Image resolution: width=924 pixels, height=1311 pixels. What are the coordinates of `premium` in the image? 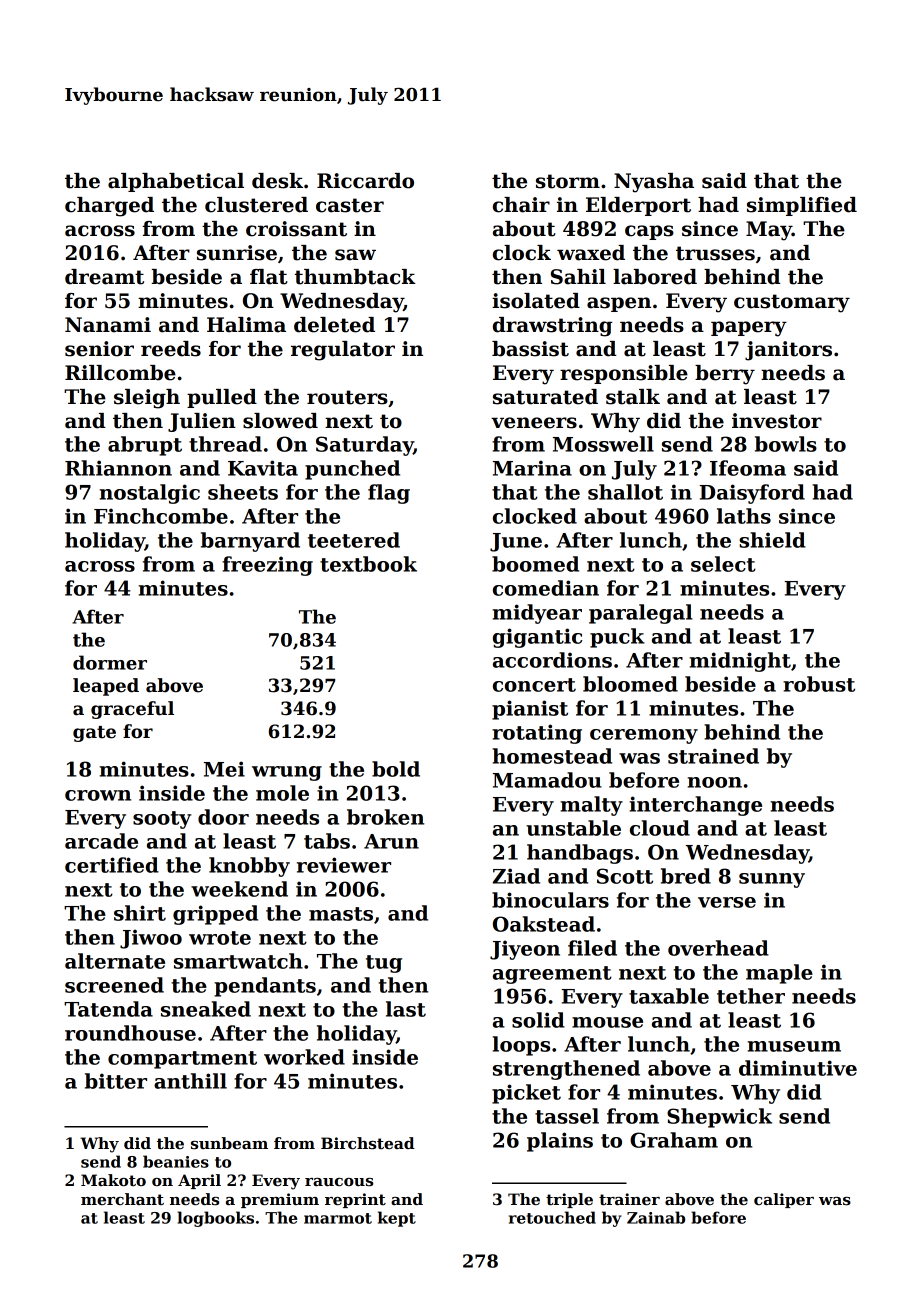 It's located at (280, 1200).
